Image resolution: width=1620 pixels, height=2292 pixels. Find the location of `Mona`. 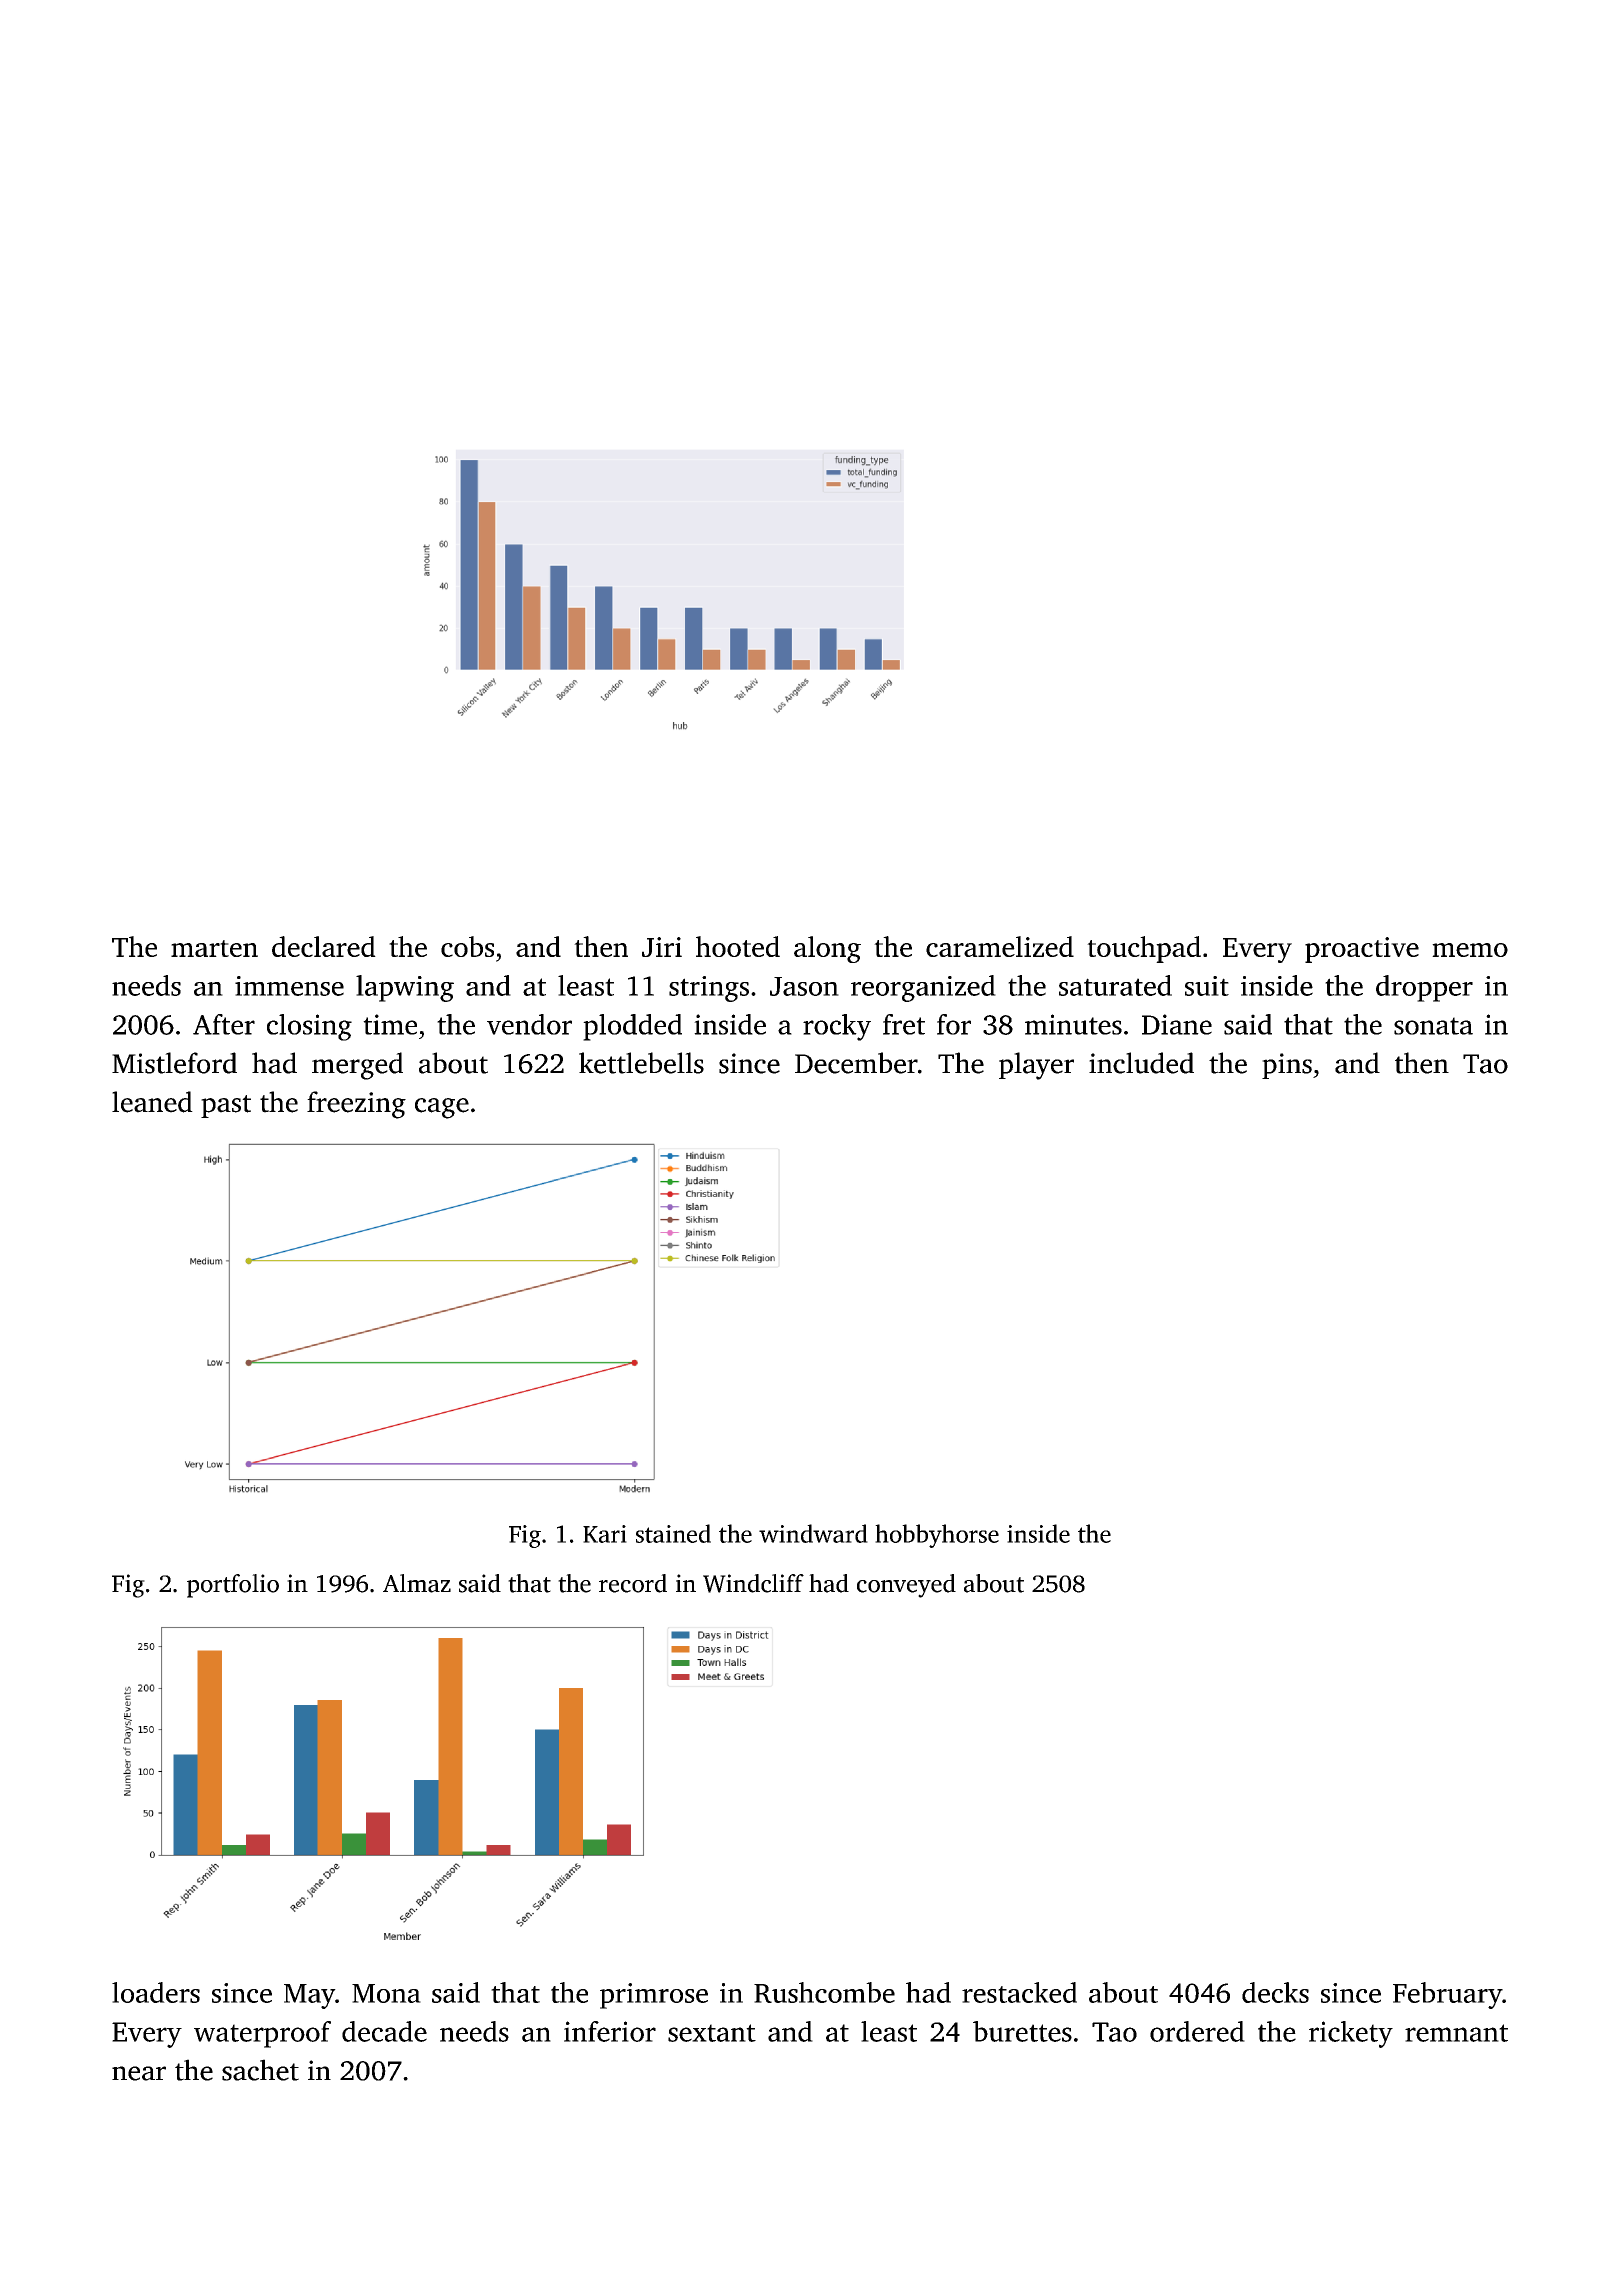

Mona is located at coordinates (386, 1993).
